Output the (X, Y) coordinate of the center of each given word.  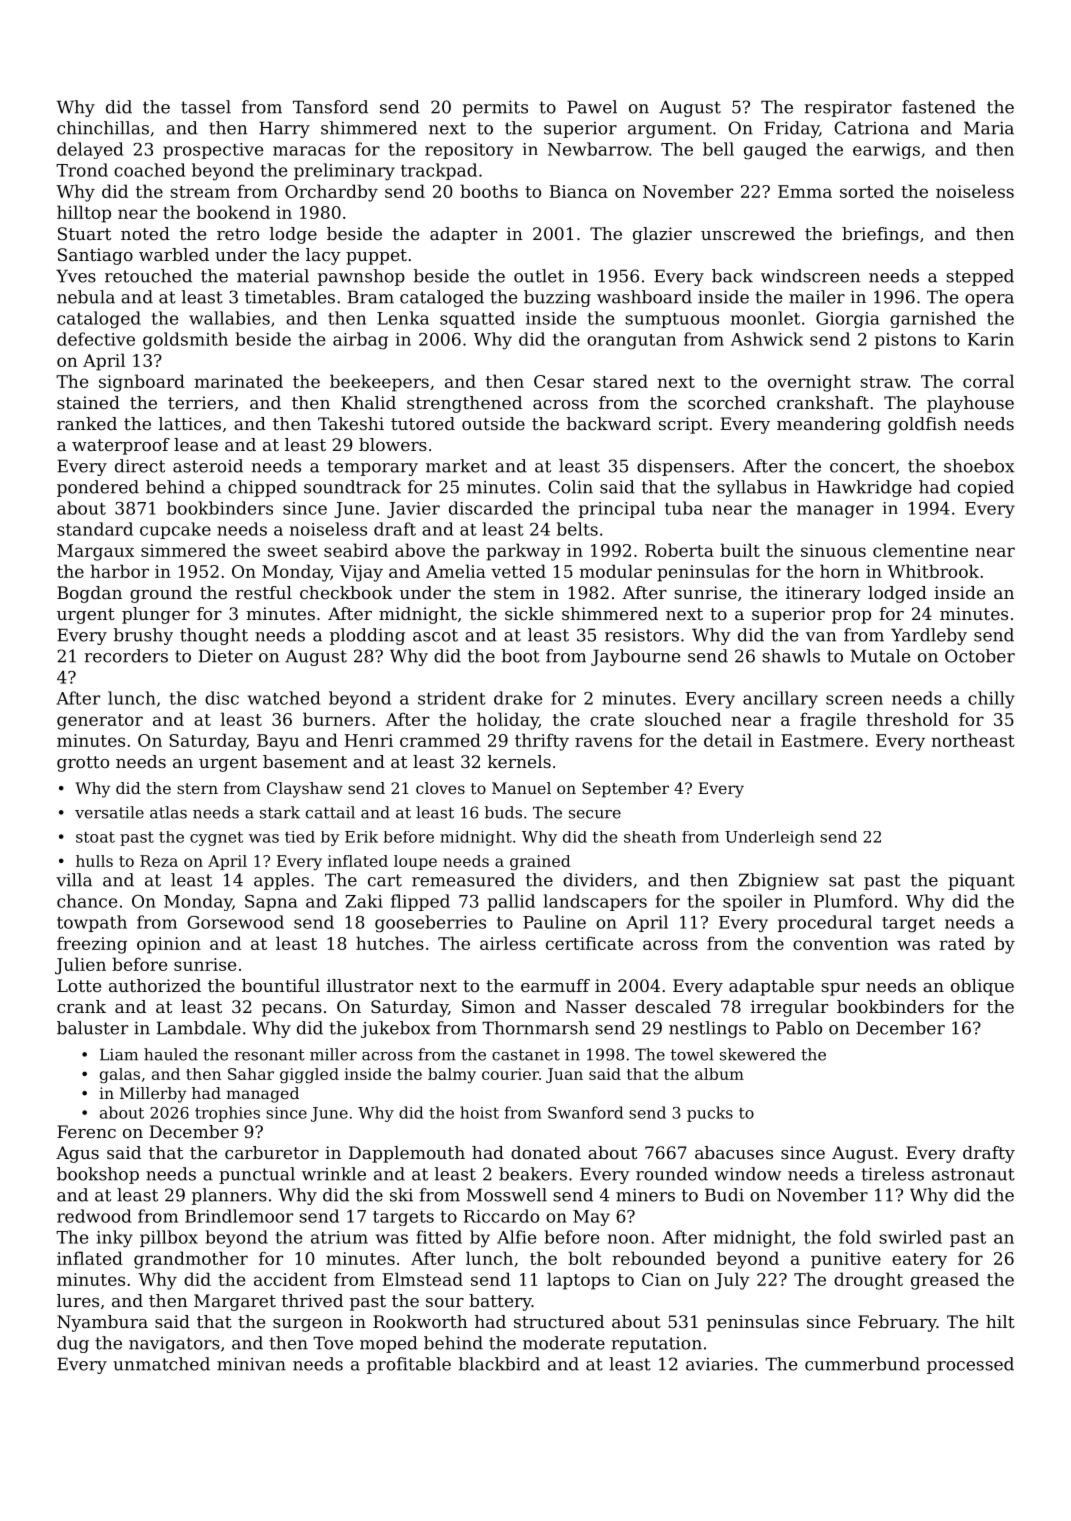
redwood (94, 1216)
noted (145, 233)
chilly (991, 700)
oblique (982, 987)
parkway (523, 552)
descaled (673, 1006)
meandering (829, 425)
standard (95, 529)
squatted (477, 319)
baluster (92, 1028)
